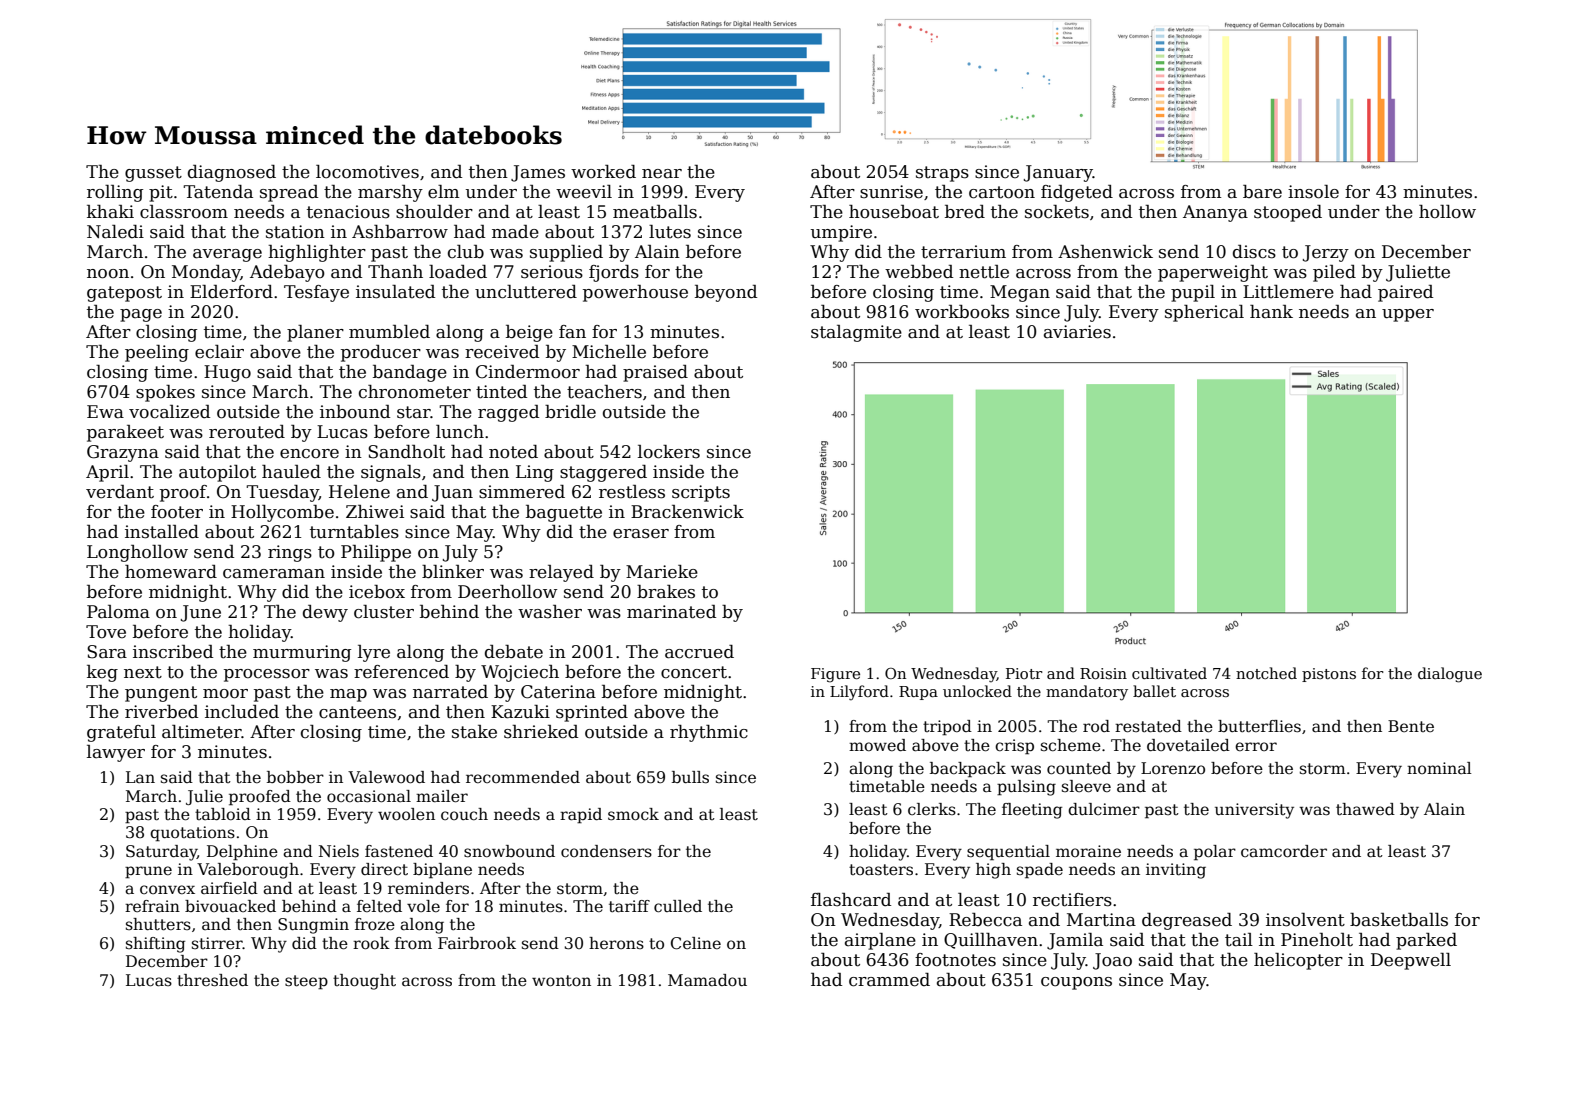 The width and height of the screenshot is (1570, 1110). Describe the element at coordinates (120, 492) in the screenshot. I see `verdant` at that location.
